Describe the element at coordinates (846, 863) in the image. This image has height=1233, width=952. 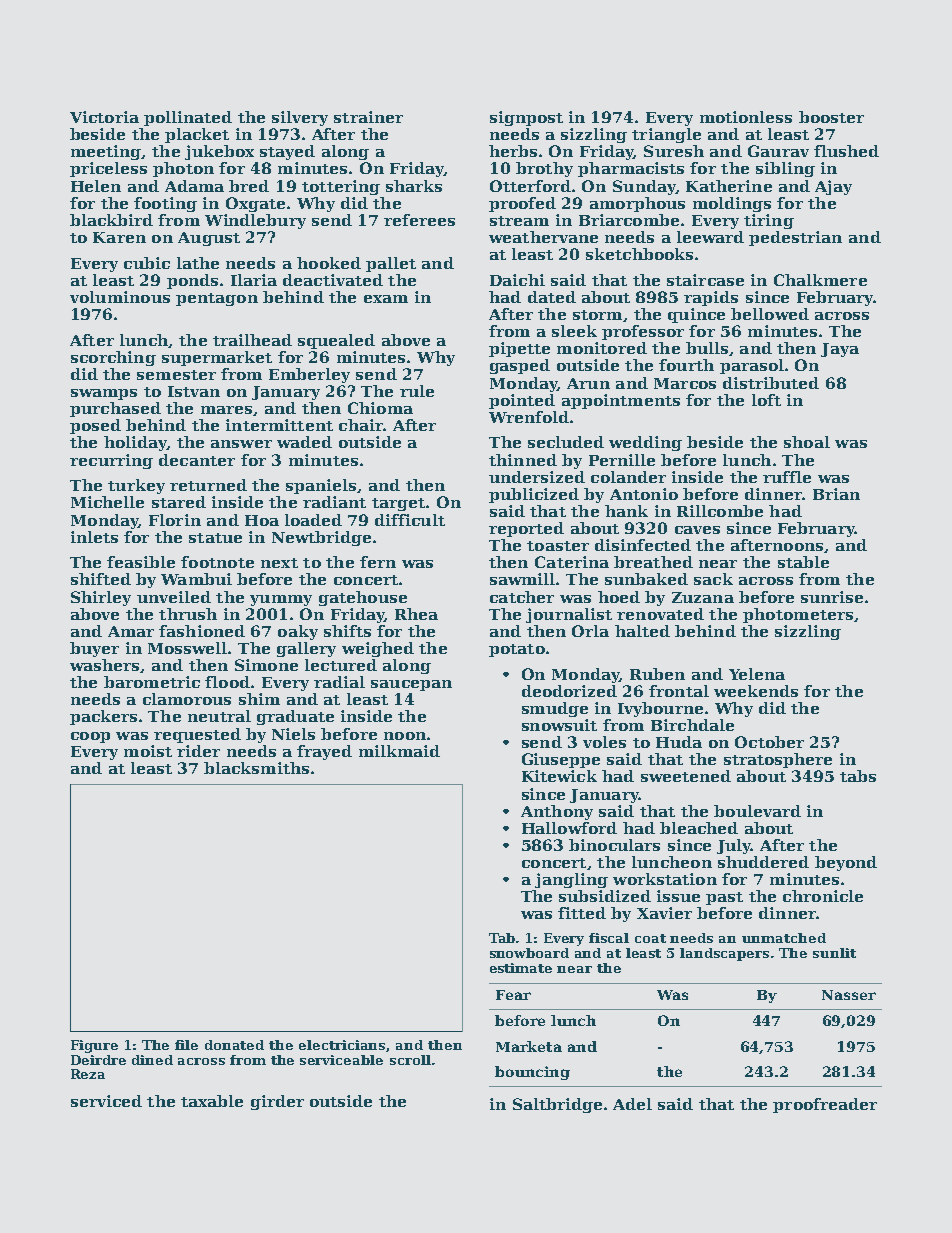
I see `beyond` at that location.
